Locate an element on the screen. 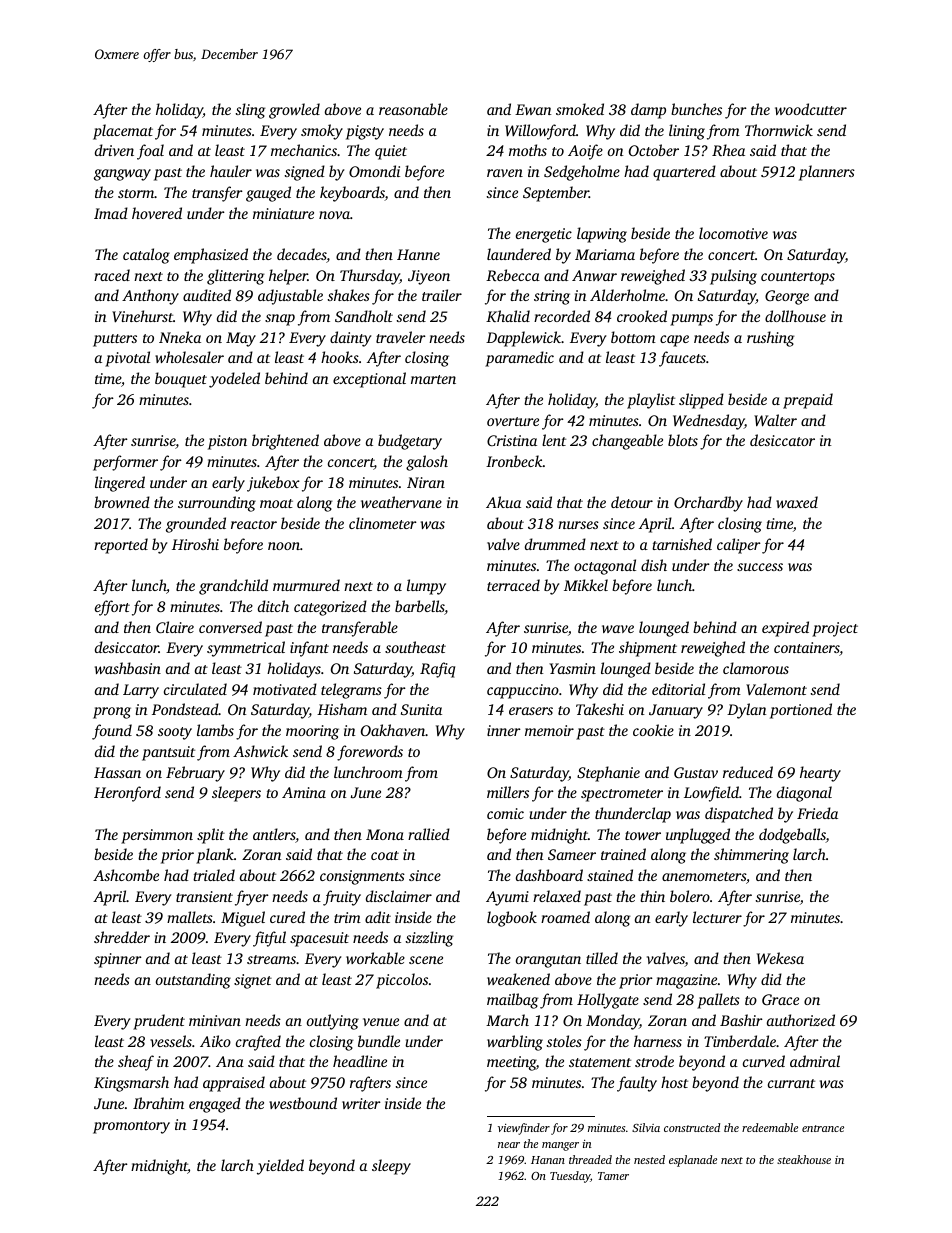  Thornwick is located at coordinates (779, 130).
